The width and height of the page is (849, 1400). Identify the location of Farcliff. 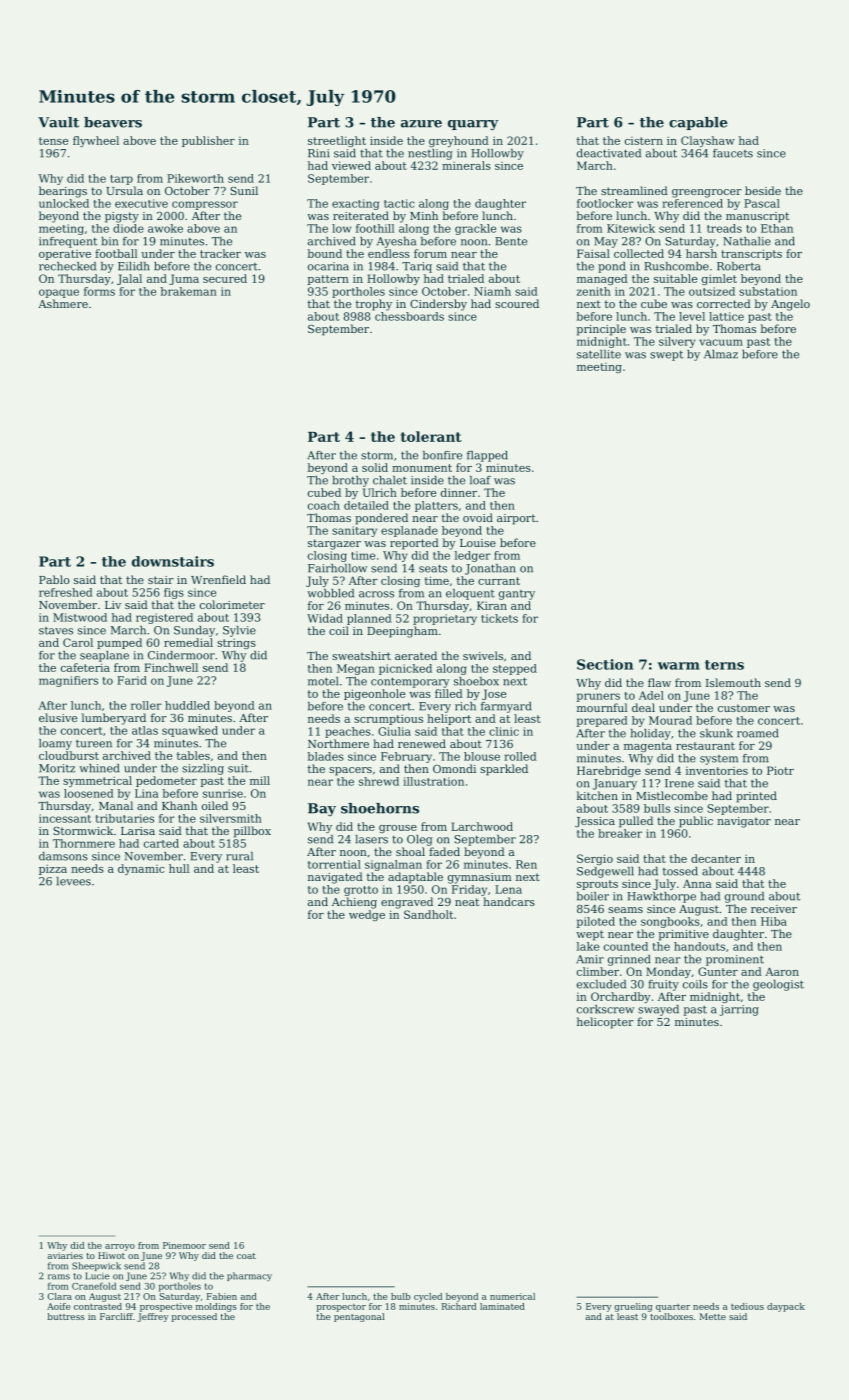
(116, 1316).
